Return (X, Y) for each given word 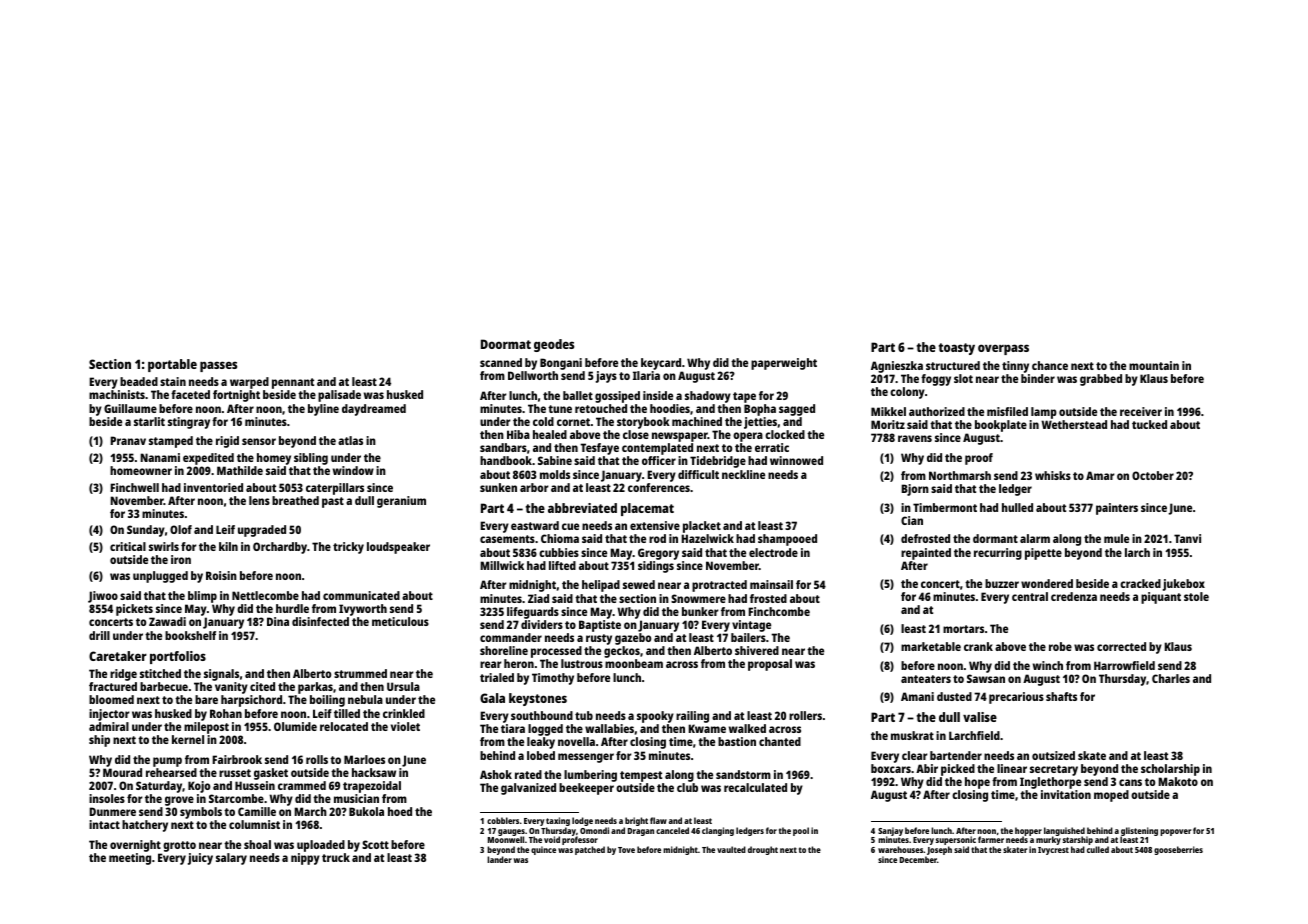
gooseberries (1178, 850)
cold (543, 421)
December (918, 859)
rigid (227, 442)
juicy (200, 859)
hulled (1017, 507)
